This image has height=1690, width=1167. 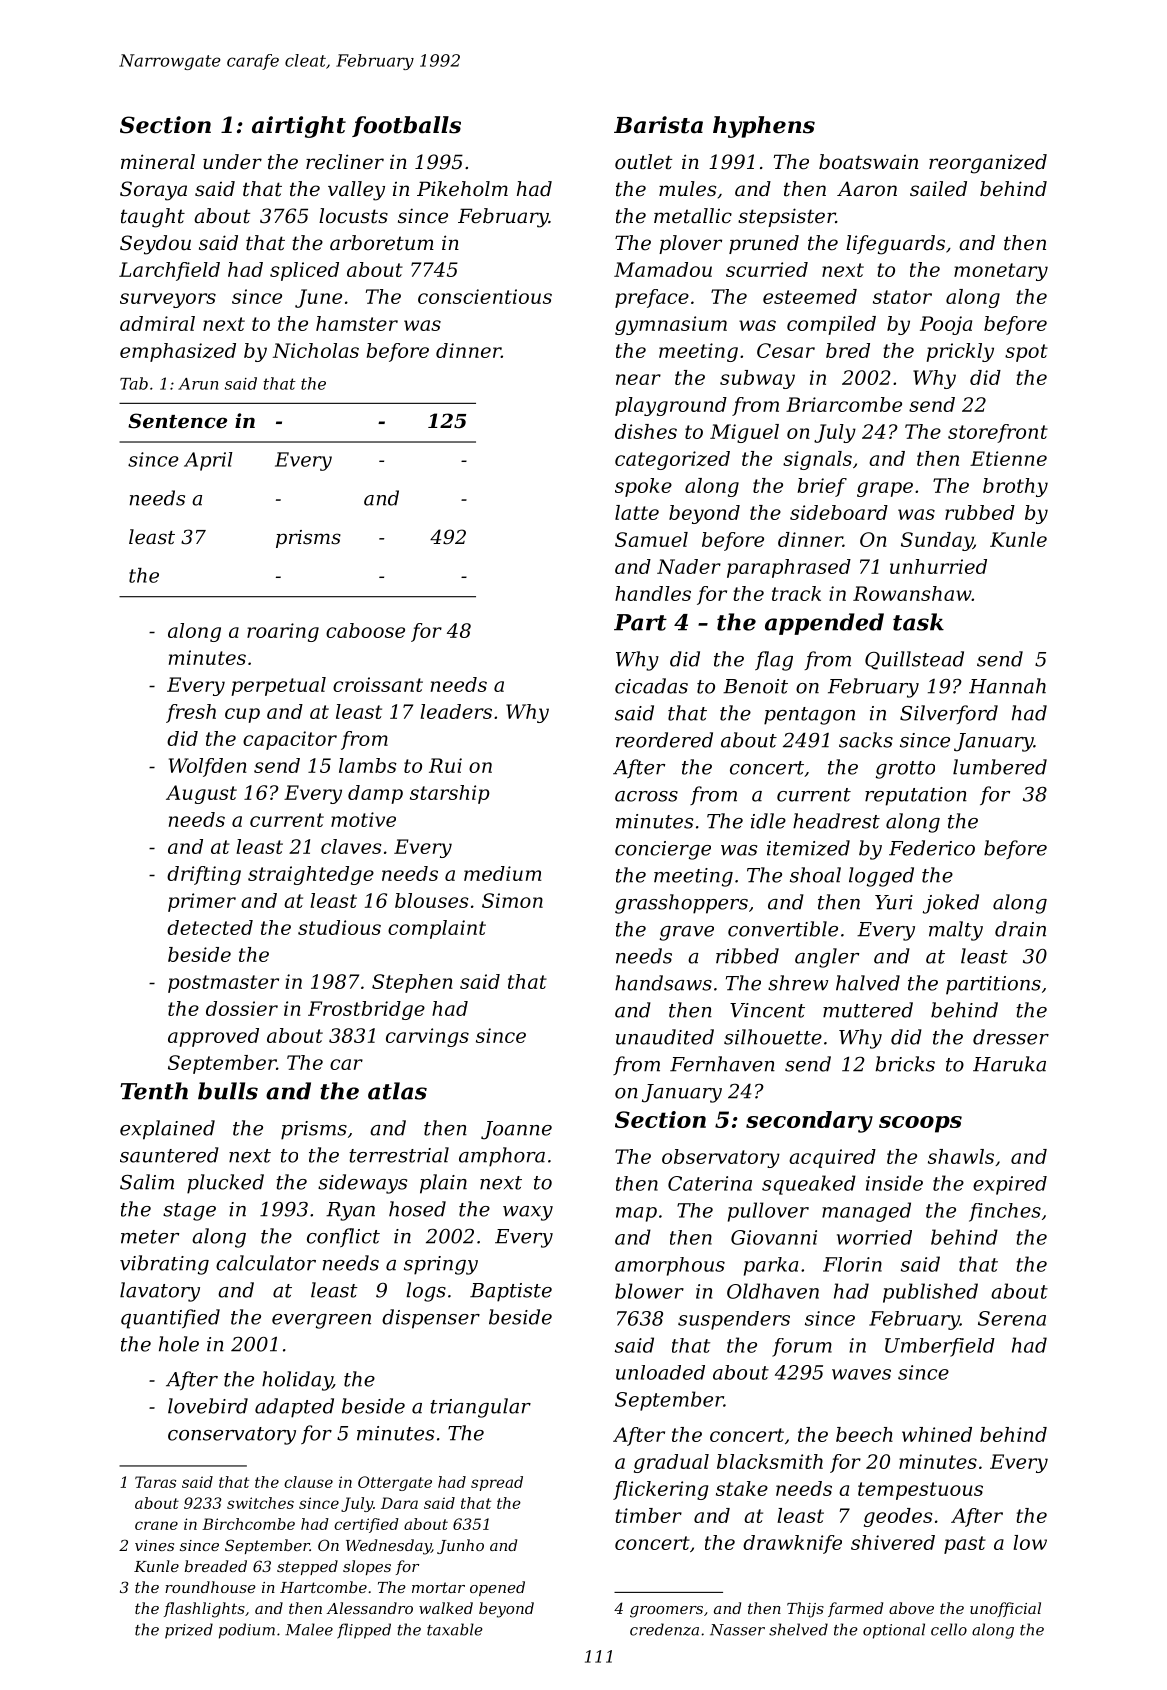 I want to click on springy, so click(x=441, y=1265).
